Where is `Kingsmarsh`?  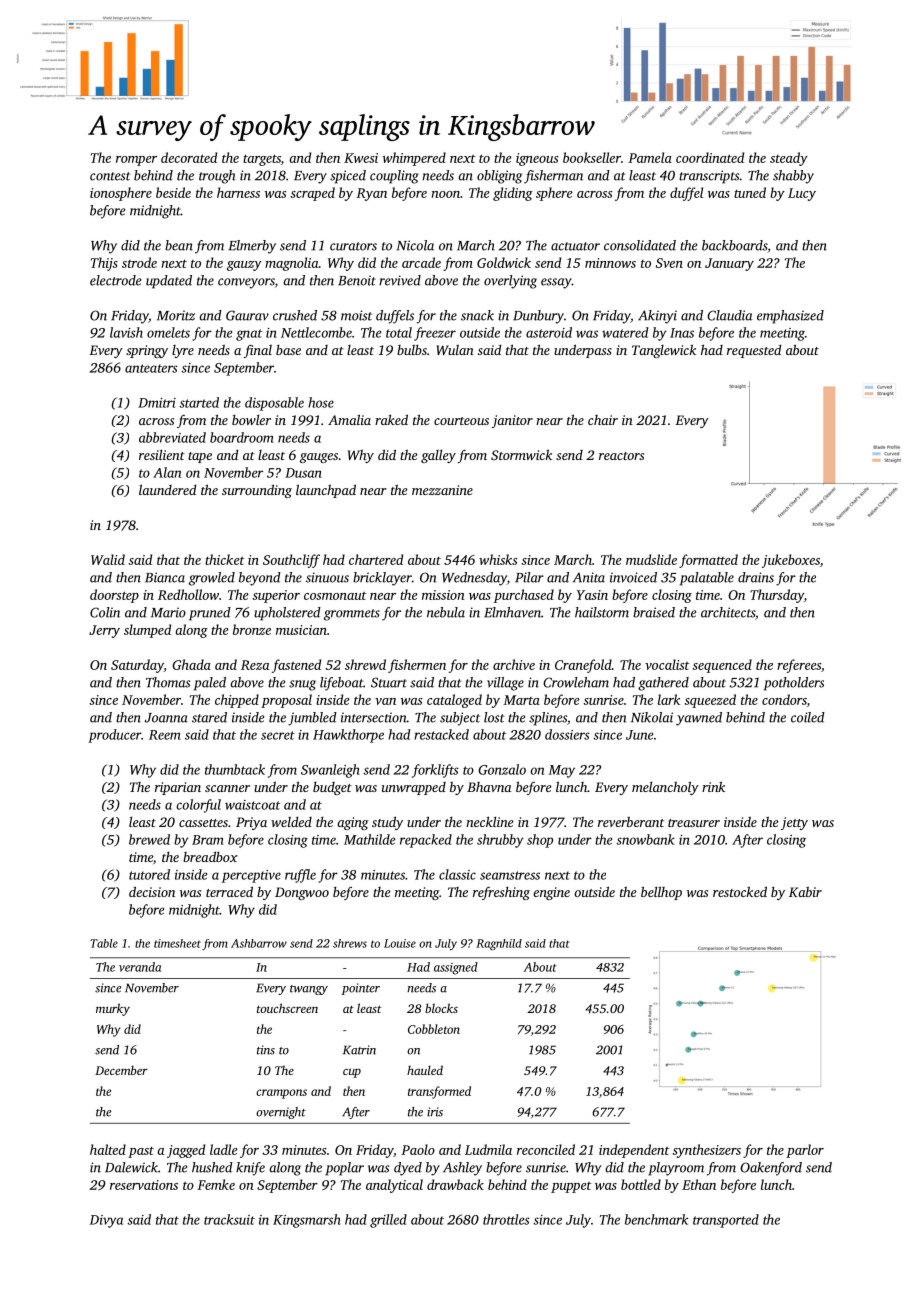 Kingsmarsh is located at coordinates (306, 1221).
